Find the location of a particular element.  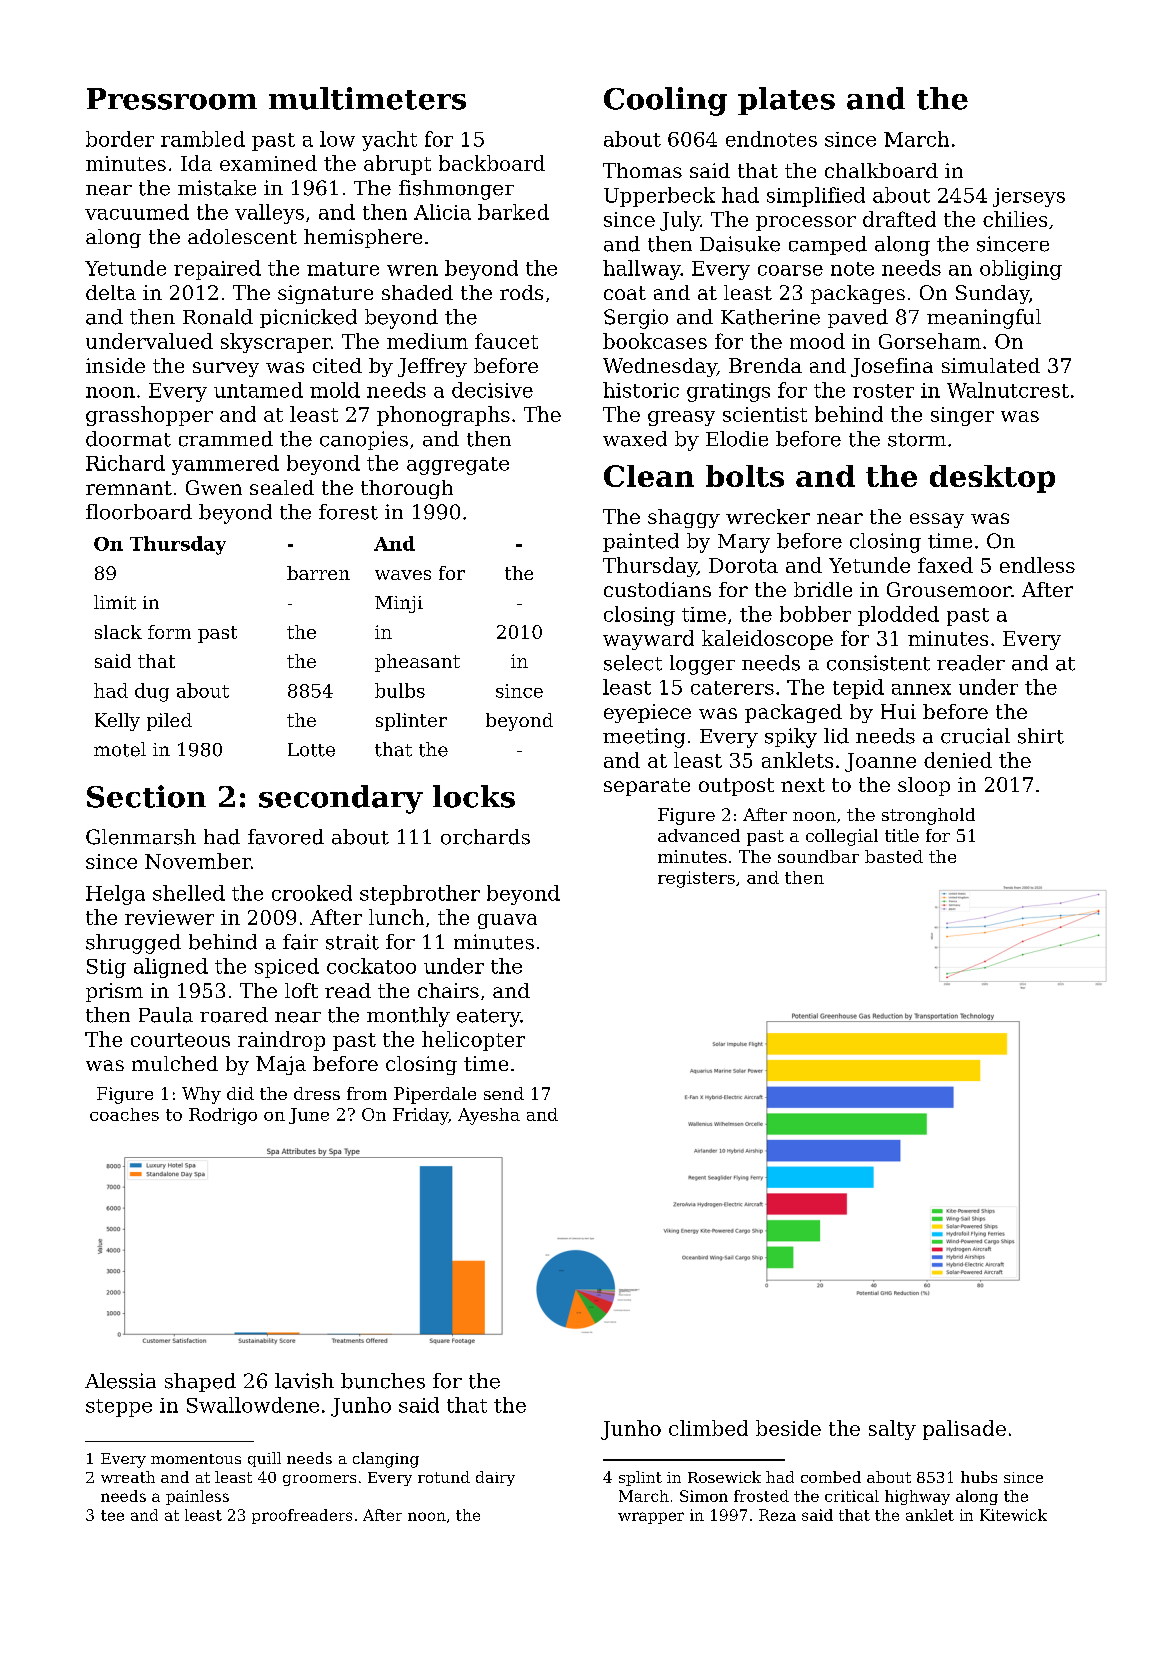

limit is located at coordinates (115, 602).
